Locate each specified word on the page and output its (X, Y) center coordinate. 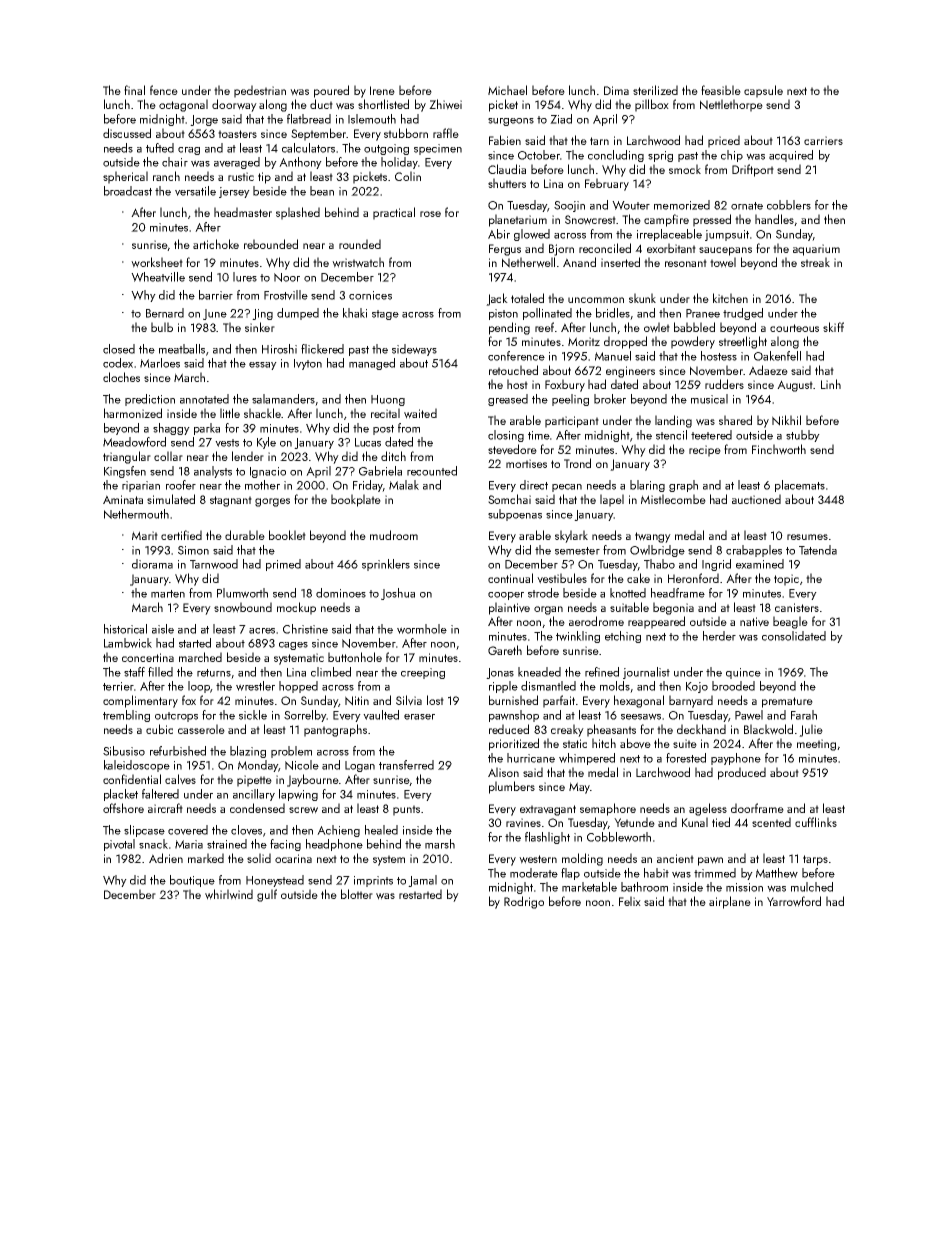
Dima (616, 90)
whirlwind (229, 894)
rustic (241, 176)
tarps (815, 860)
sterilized (655, 90)
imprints (373, 881)
